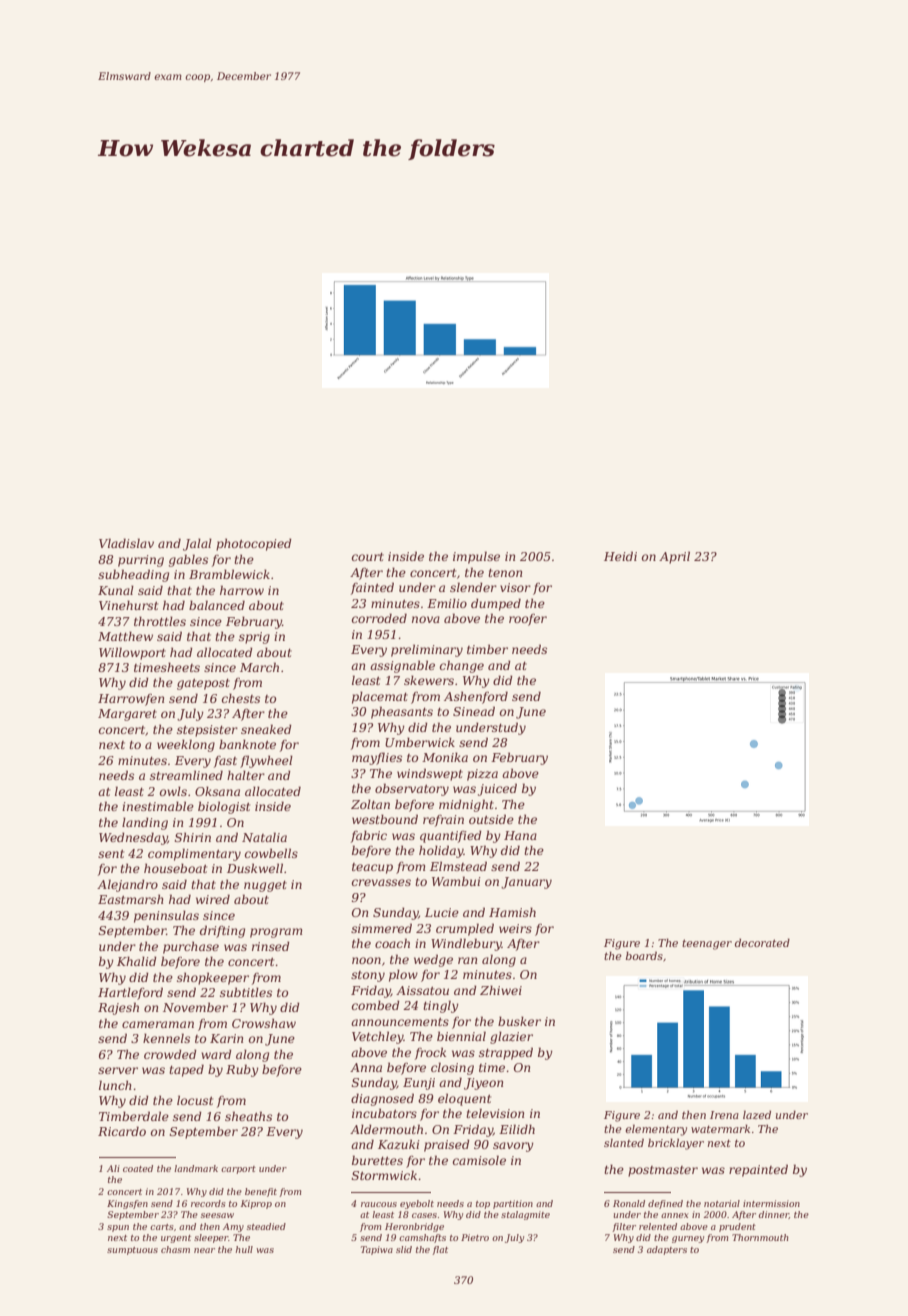 The image size is (908, 1316). What do you see at coordinates (620, 556) in the image?
I see `Heidi` at bounding box center [620, 556].
